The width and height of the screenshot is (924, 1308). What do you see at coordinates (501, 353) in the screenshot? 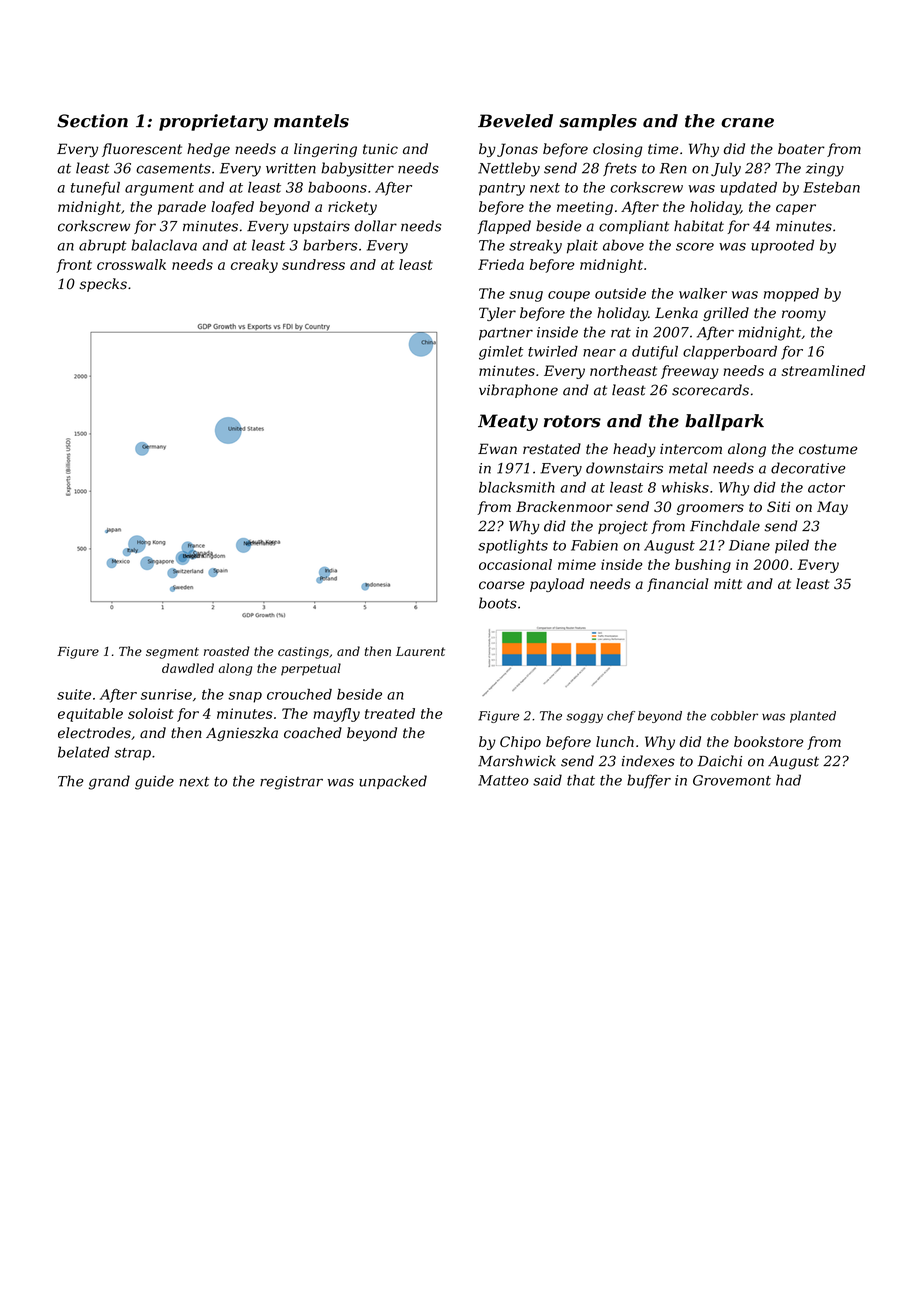
I see `gimlet` at bounding box center [501, 353].
